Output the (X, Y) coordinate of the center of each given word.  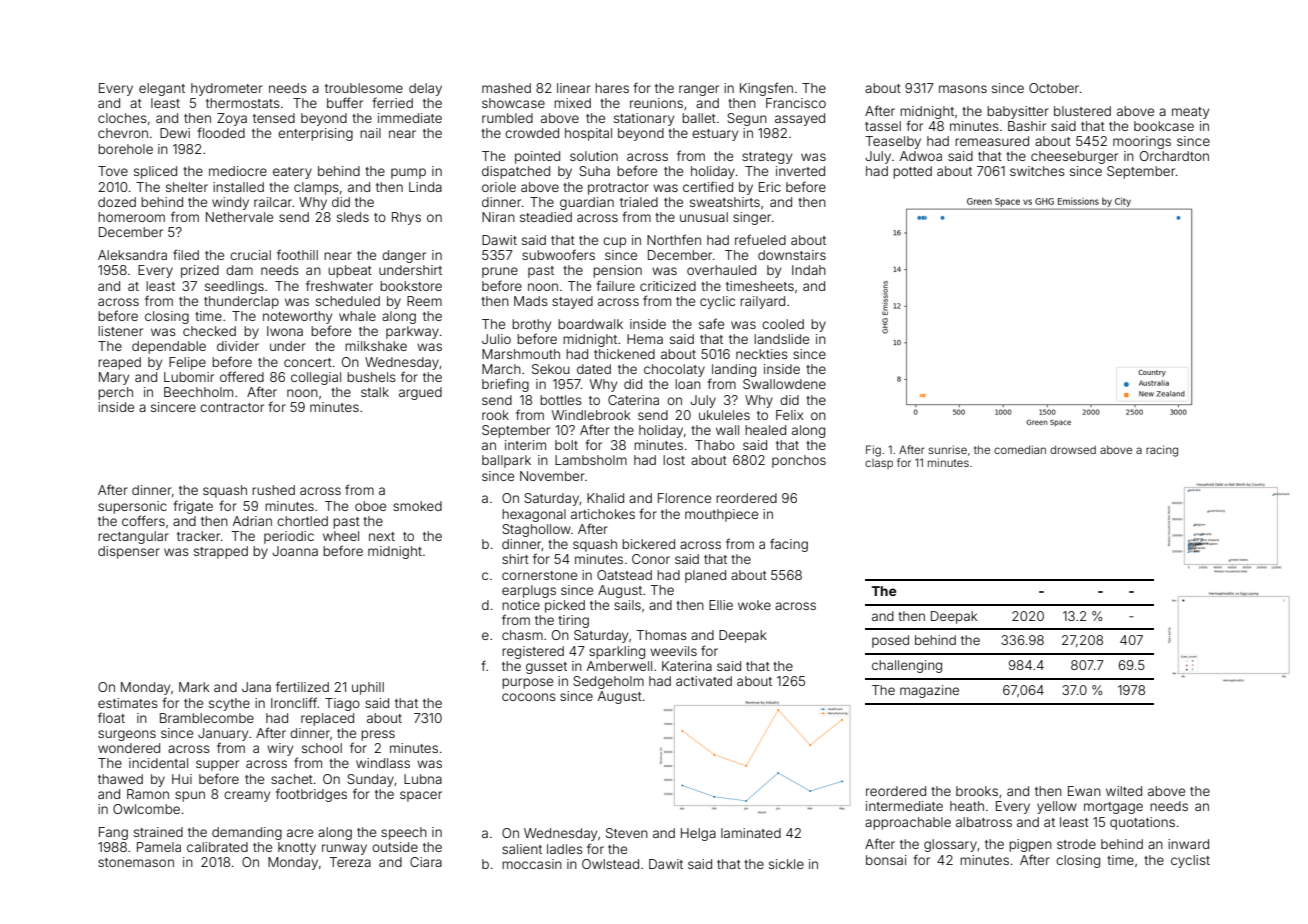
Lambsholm (591, 460)
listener (120, 331)
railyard (762, 302)
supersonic (132, 507)
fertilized (302, 686)
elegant (162, 89)
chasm (522, 635)
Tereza (350, 862)
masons (963, 89)
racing (1162, 451)
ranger (699, 90)
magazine (929, 691)
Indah (809, 270)
